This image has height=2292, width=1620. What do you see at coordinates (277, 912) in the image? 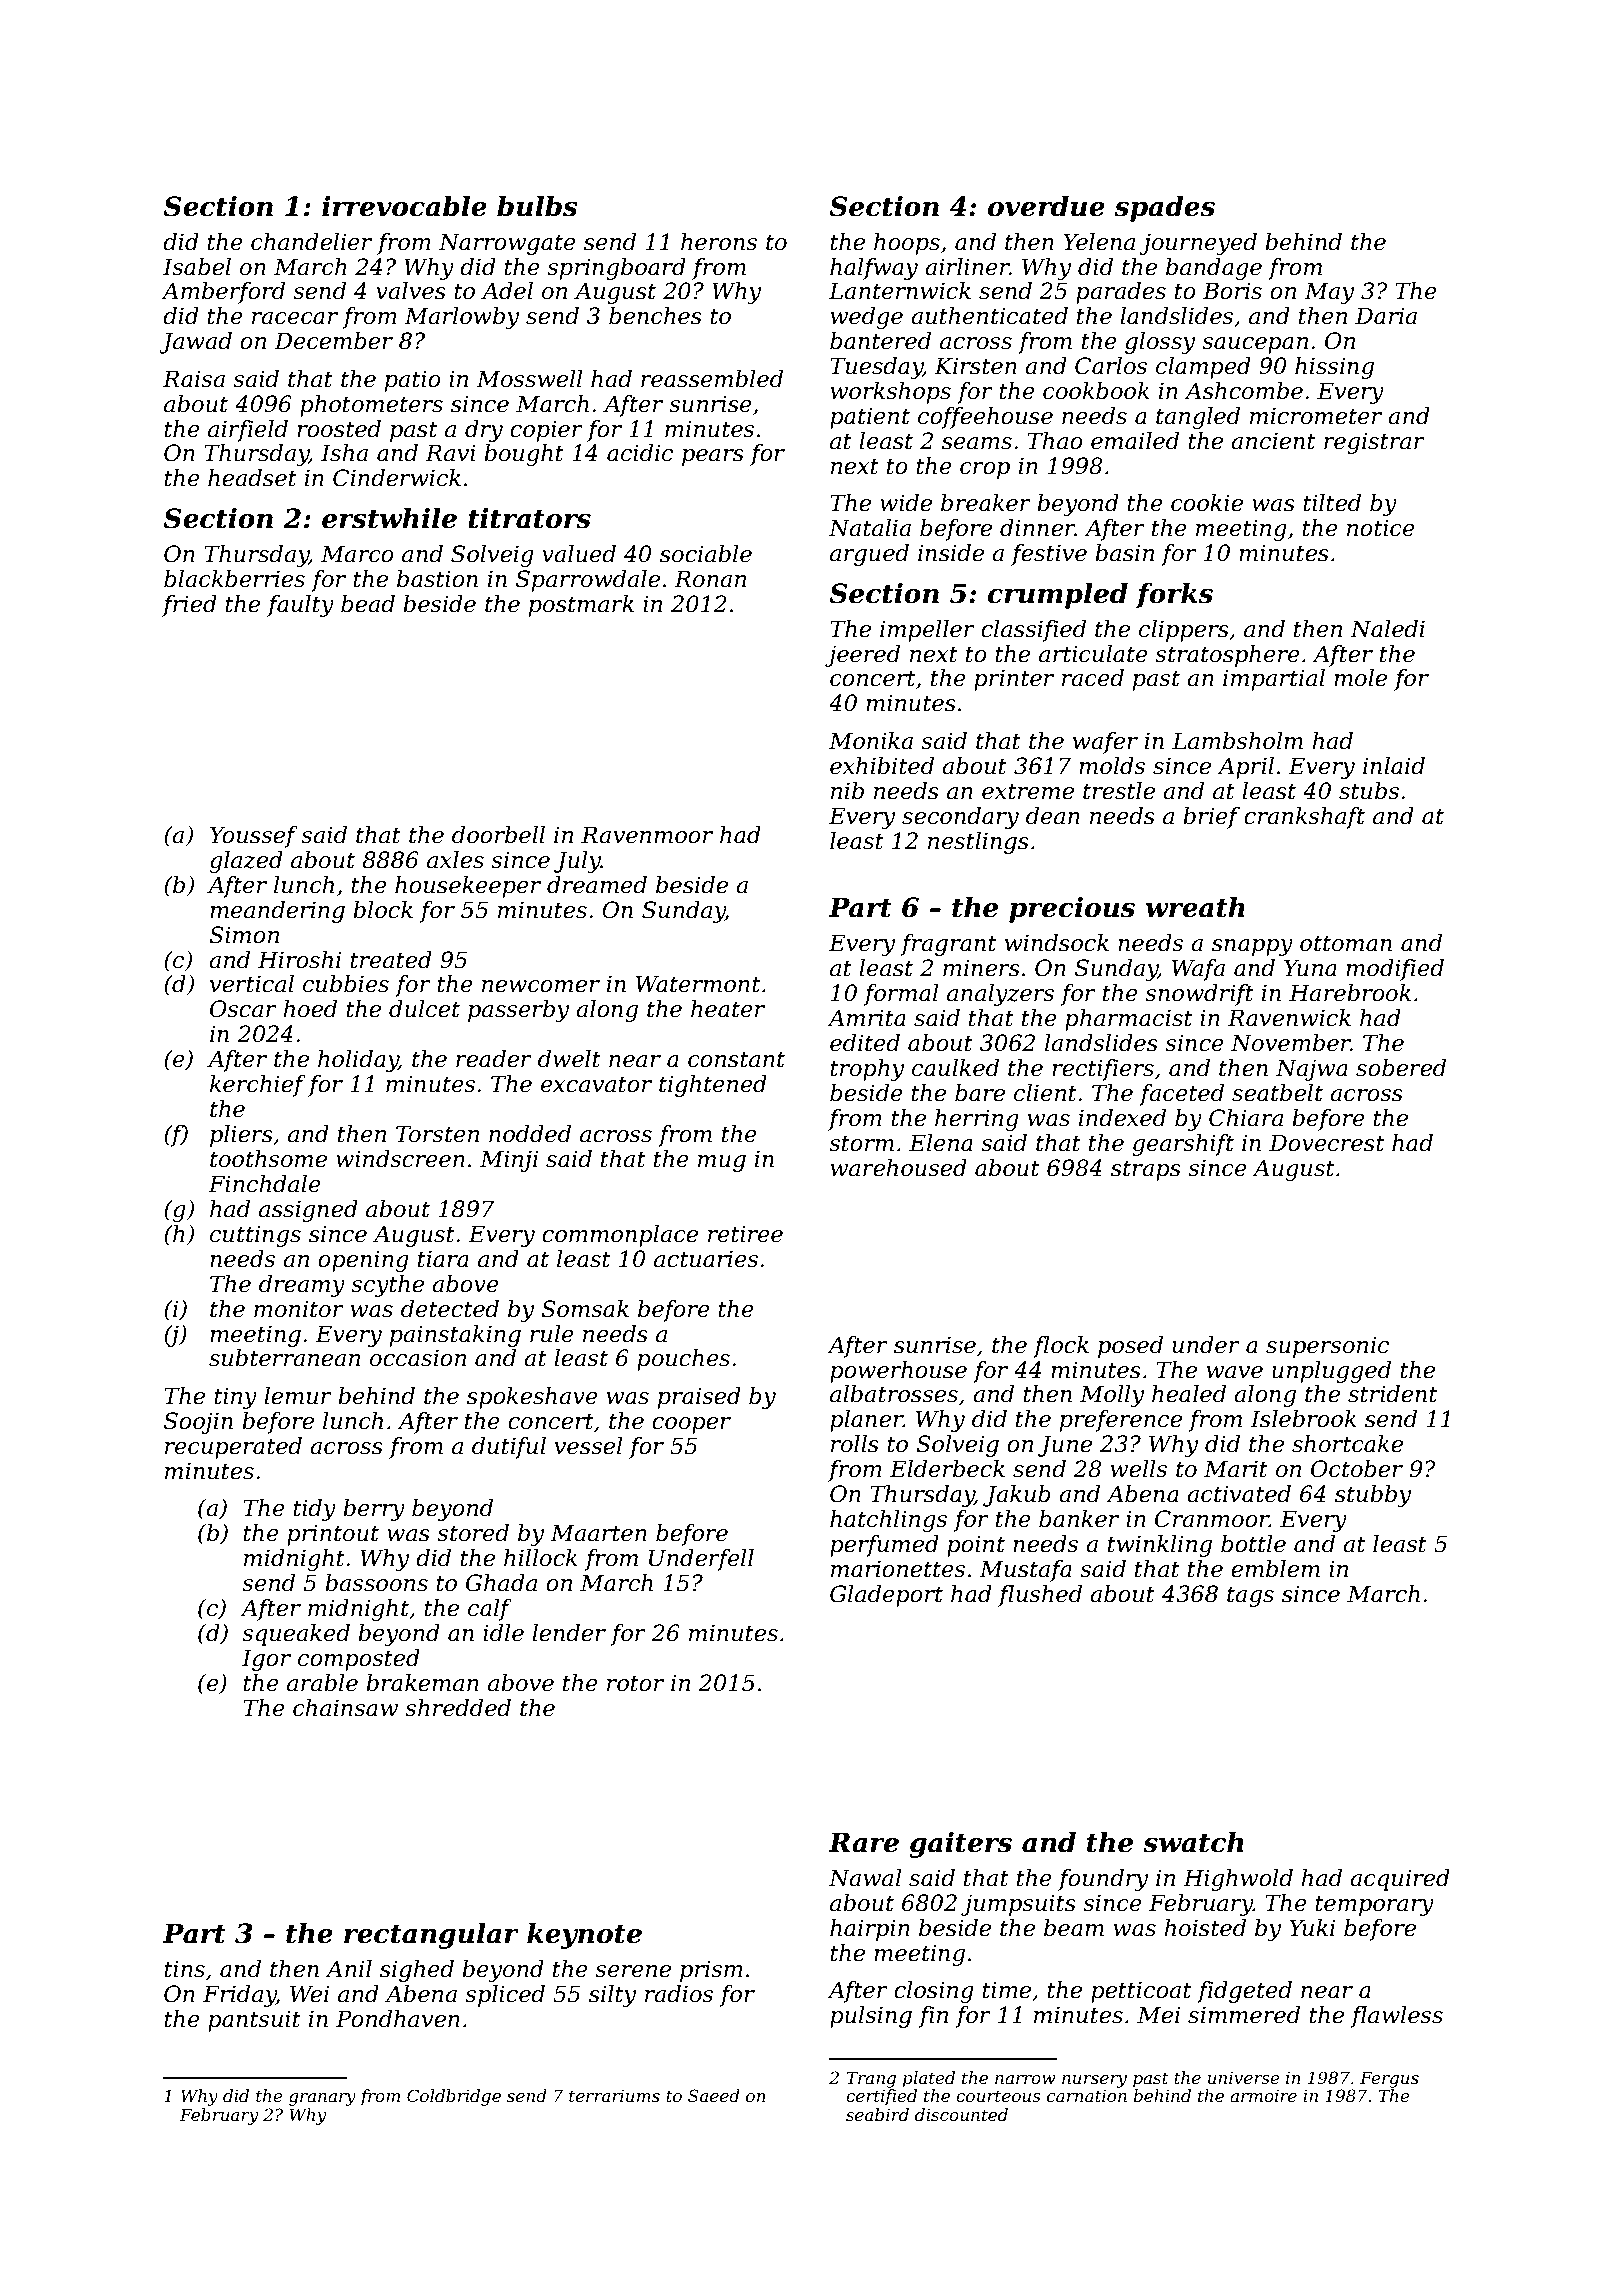
I see `meandering` at bounding box center [277, 912].
